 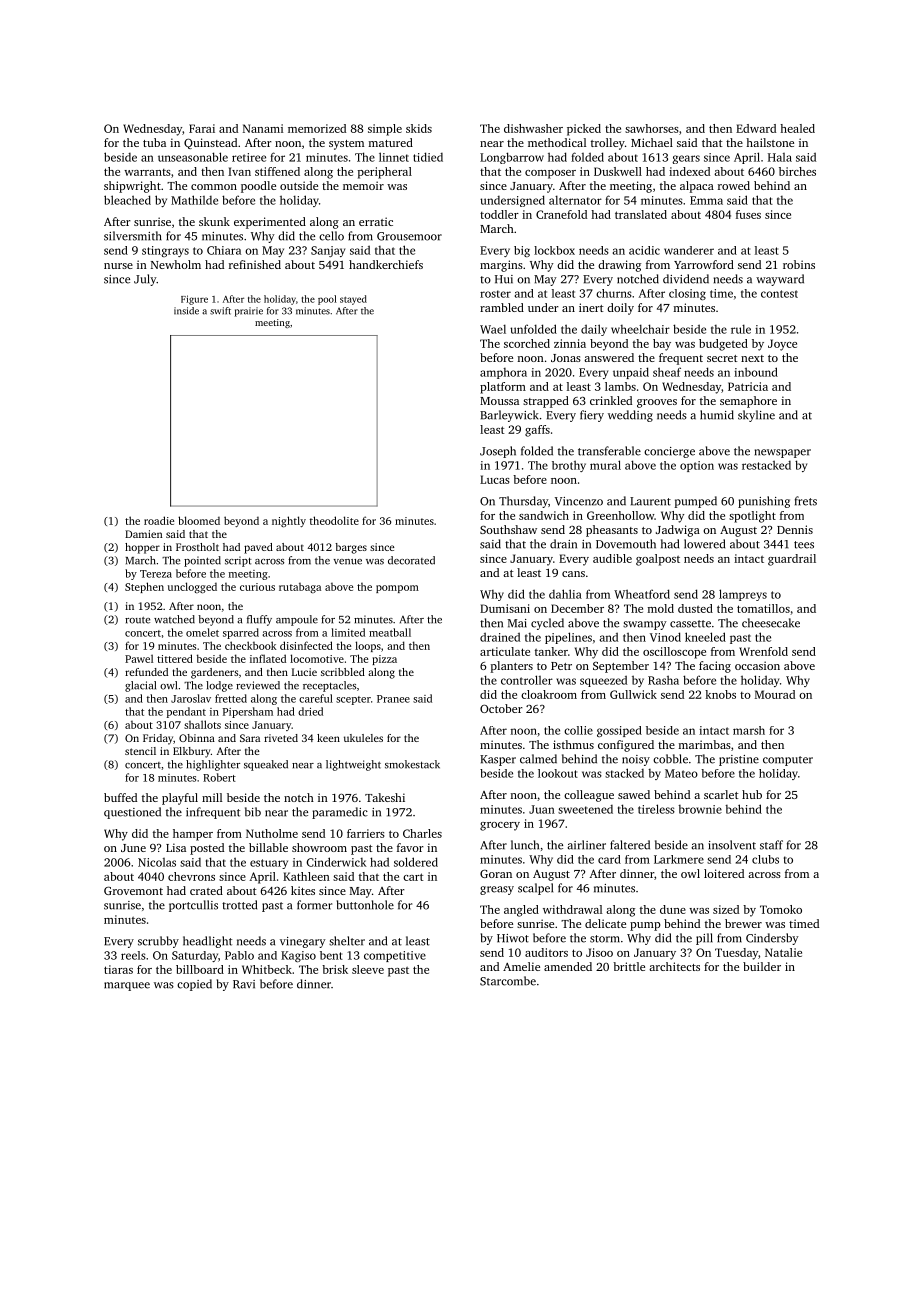 I want to click on Rasha, so click(x=663, y=680).
